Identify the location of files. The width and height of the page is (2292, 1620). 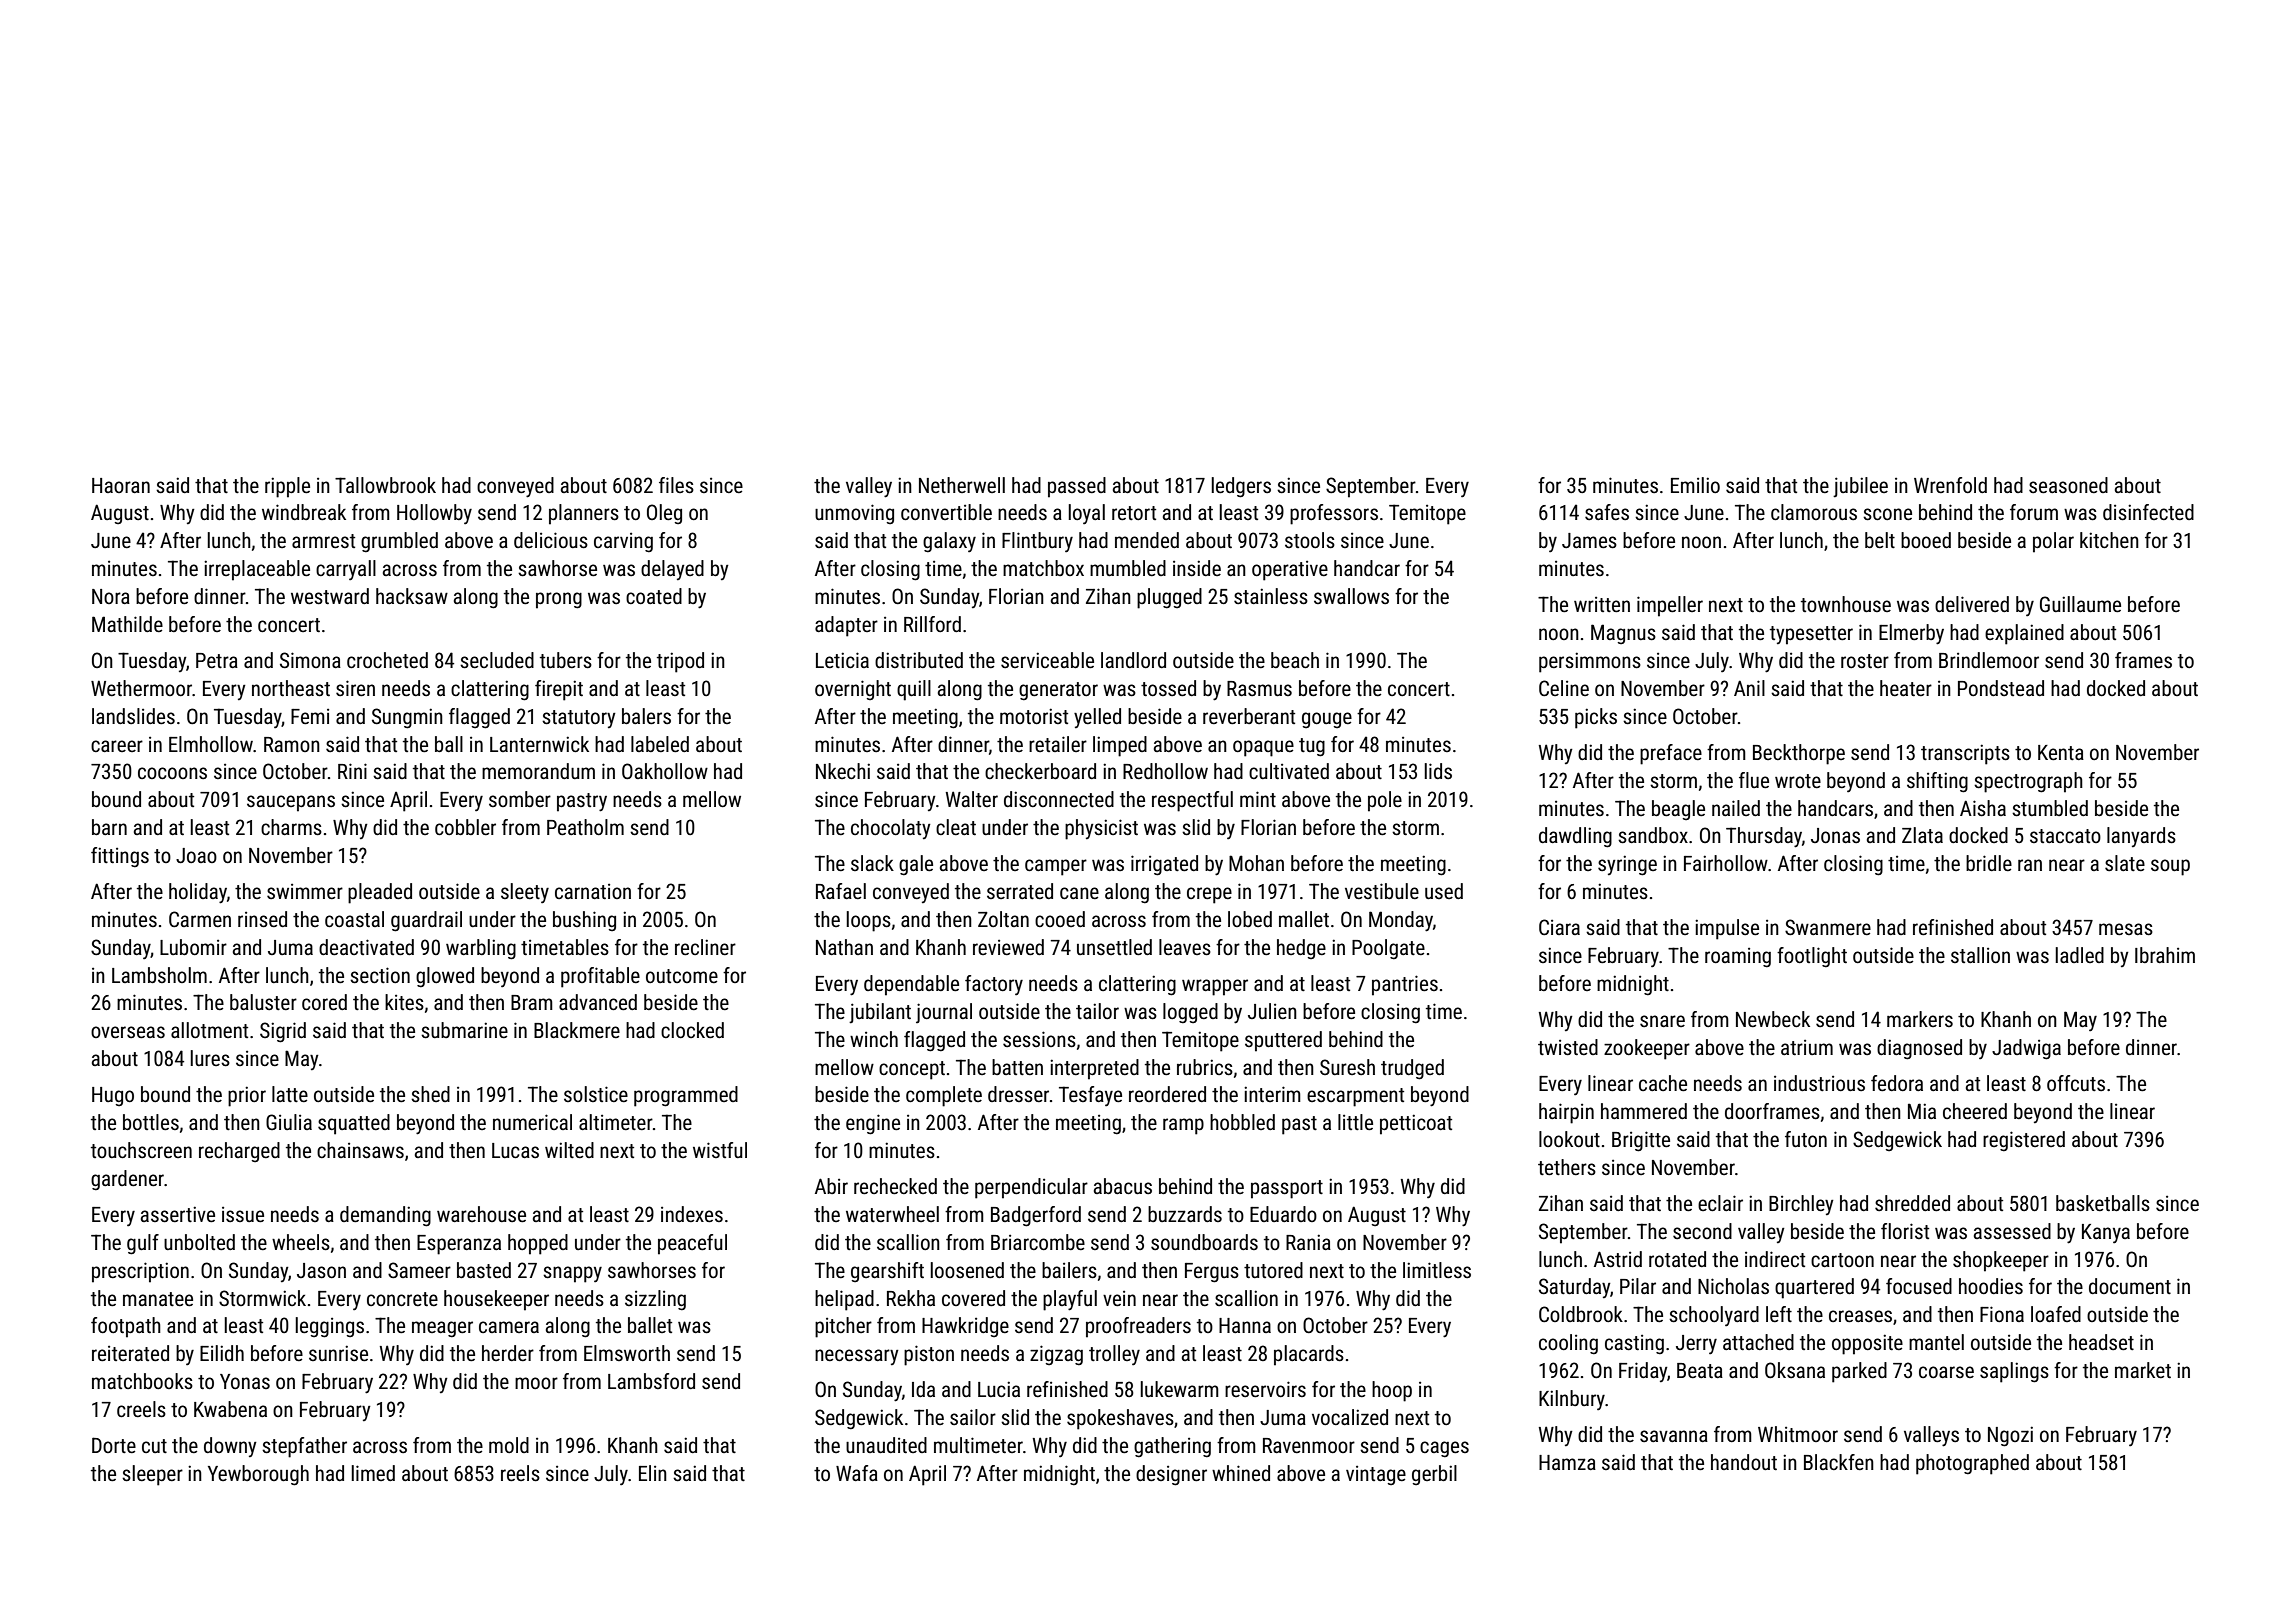
(676, 485).
